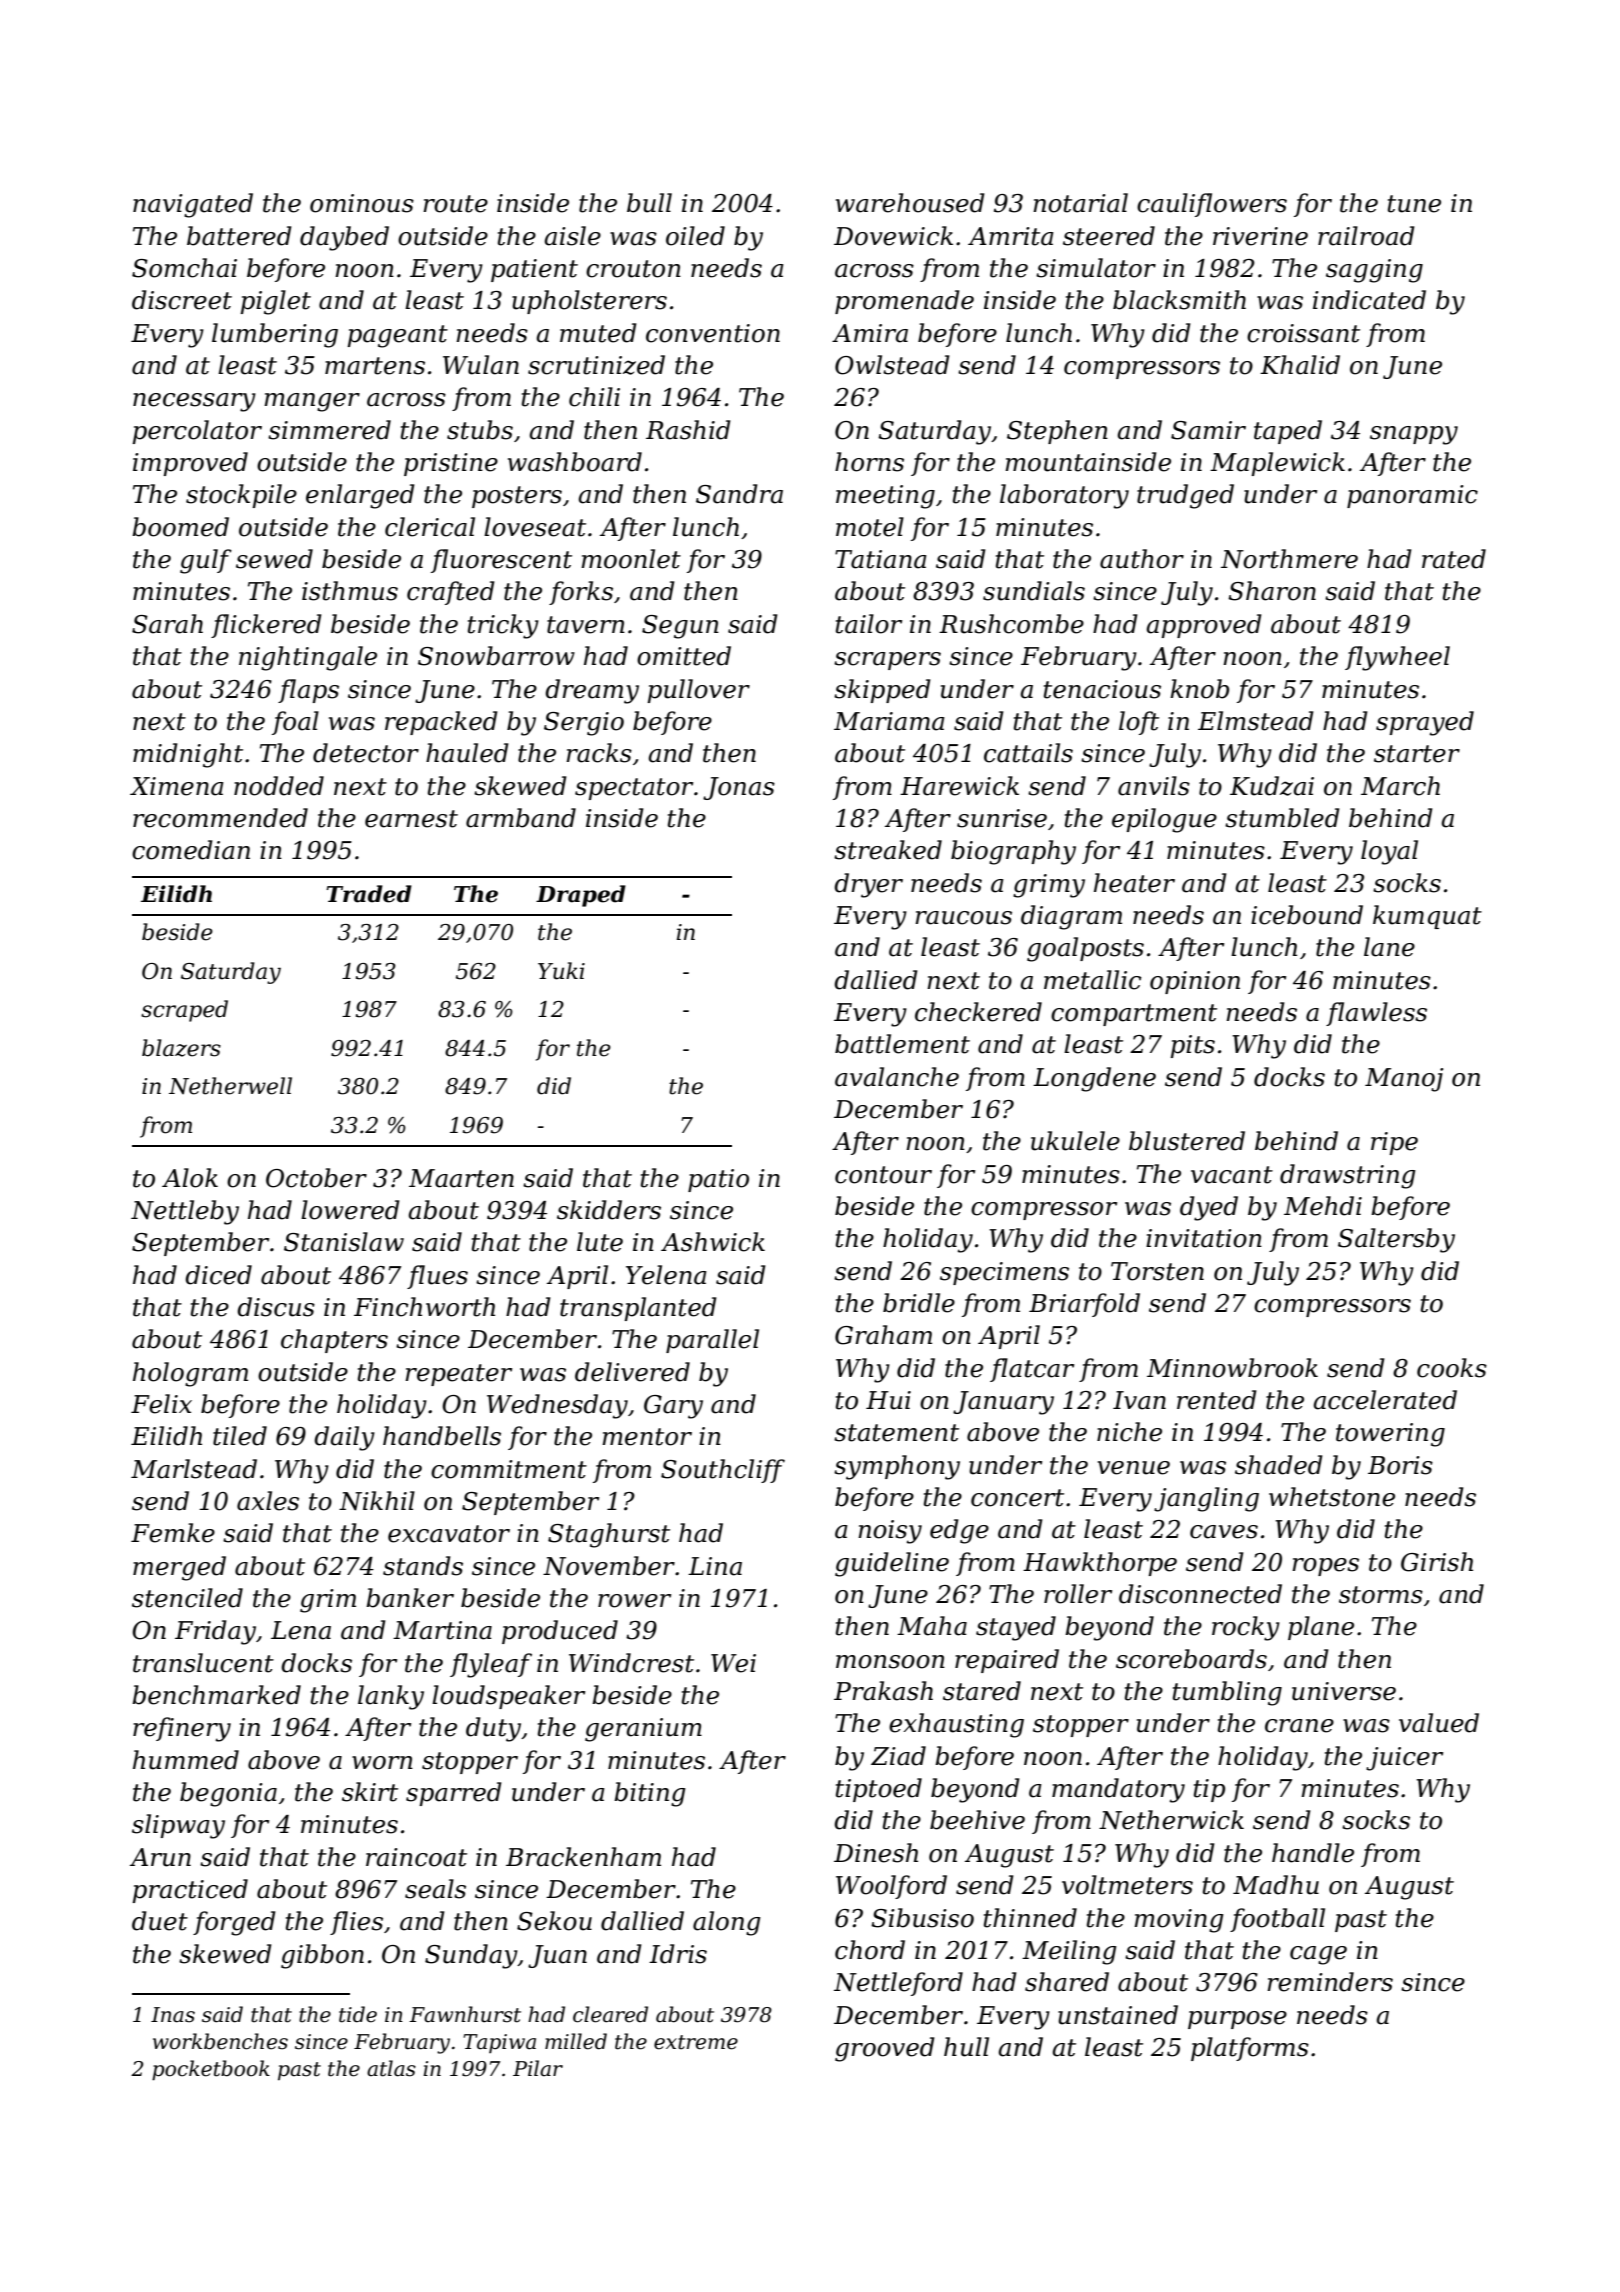 This screenshot has height=2292, width=1620. What do you see at coordinates (723, 1471) in the screenshot?
I see `Southcliff` at bounding box center [723, 1471].
